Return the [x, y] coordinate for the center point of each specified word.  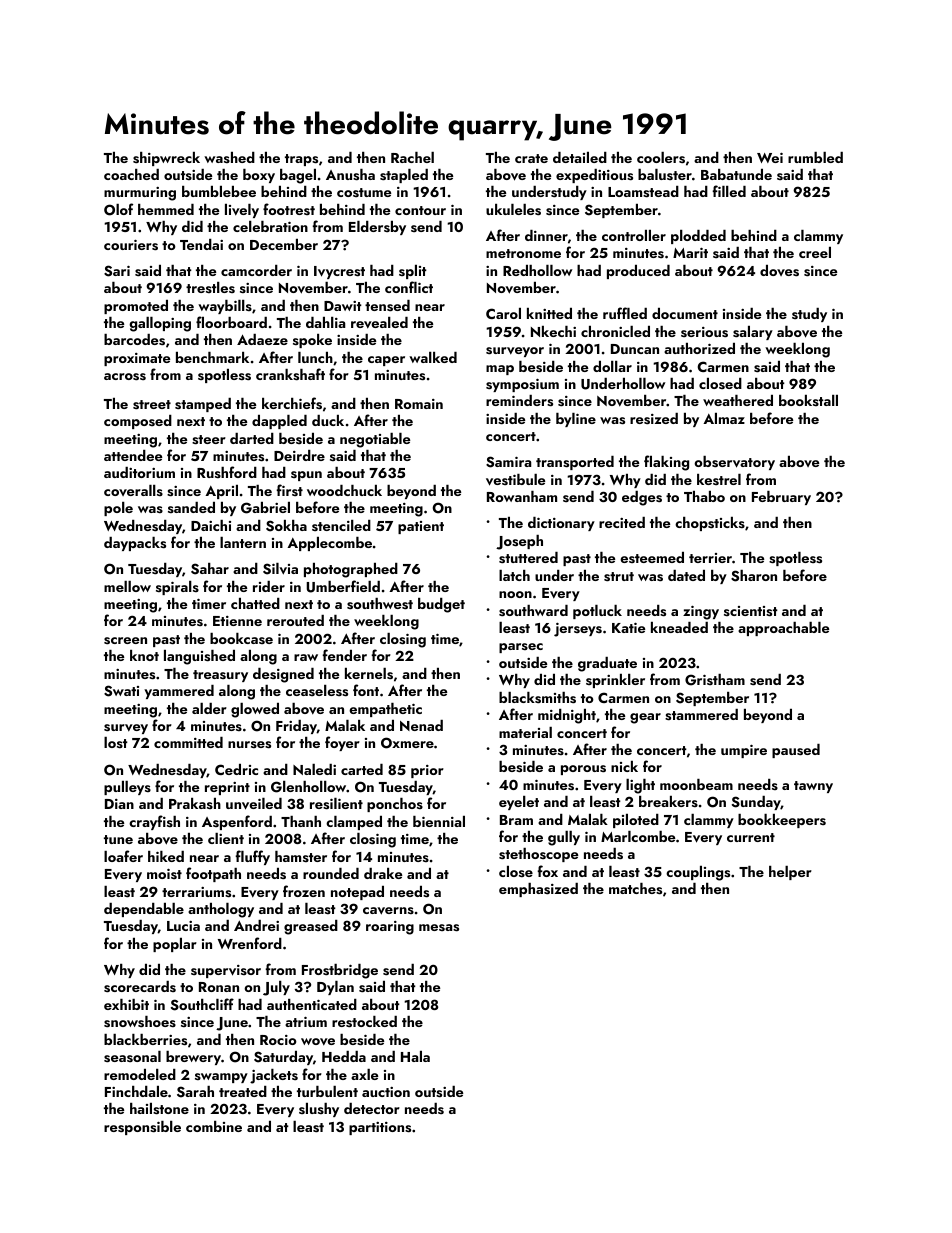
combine [214, 1126]
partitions [380, 1128]
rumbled [815, 157]
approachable [783, 629]
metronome [523, 253]
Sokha [286, 526]
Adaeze [262, 339]
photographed [351, 570]
